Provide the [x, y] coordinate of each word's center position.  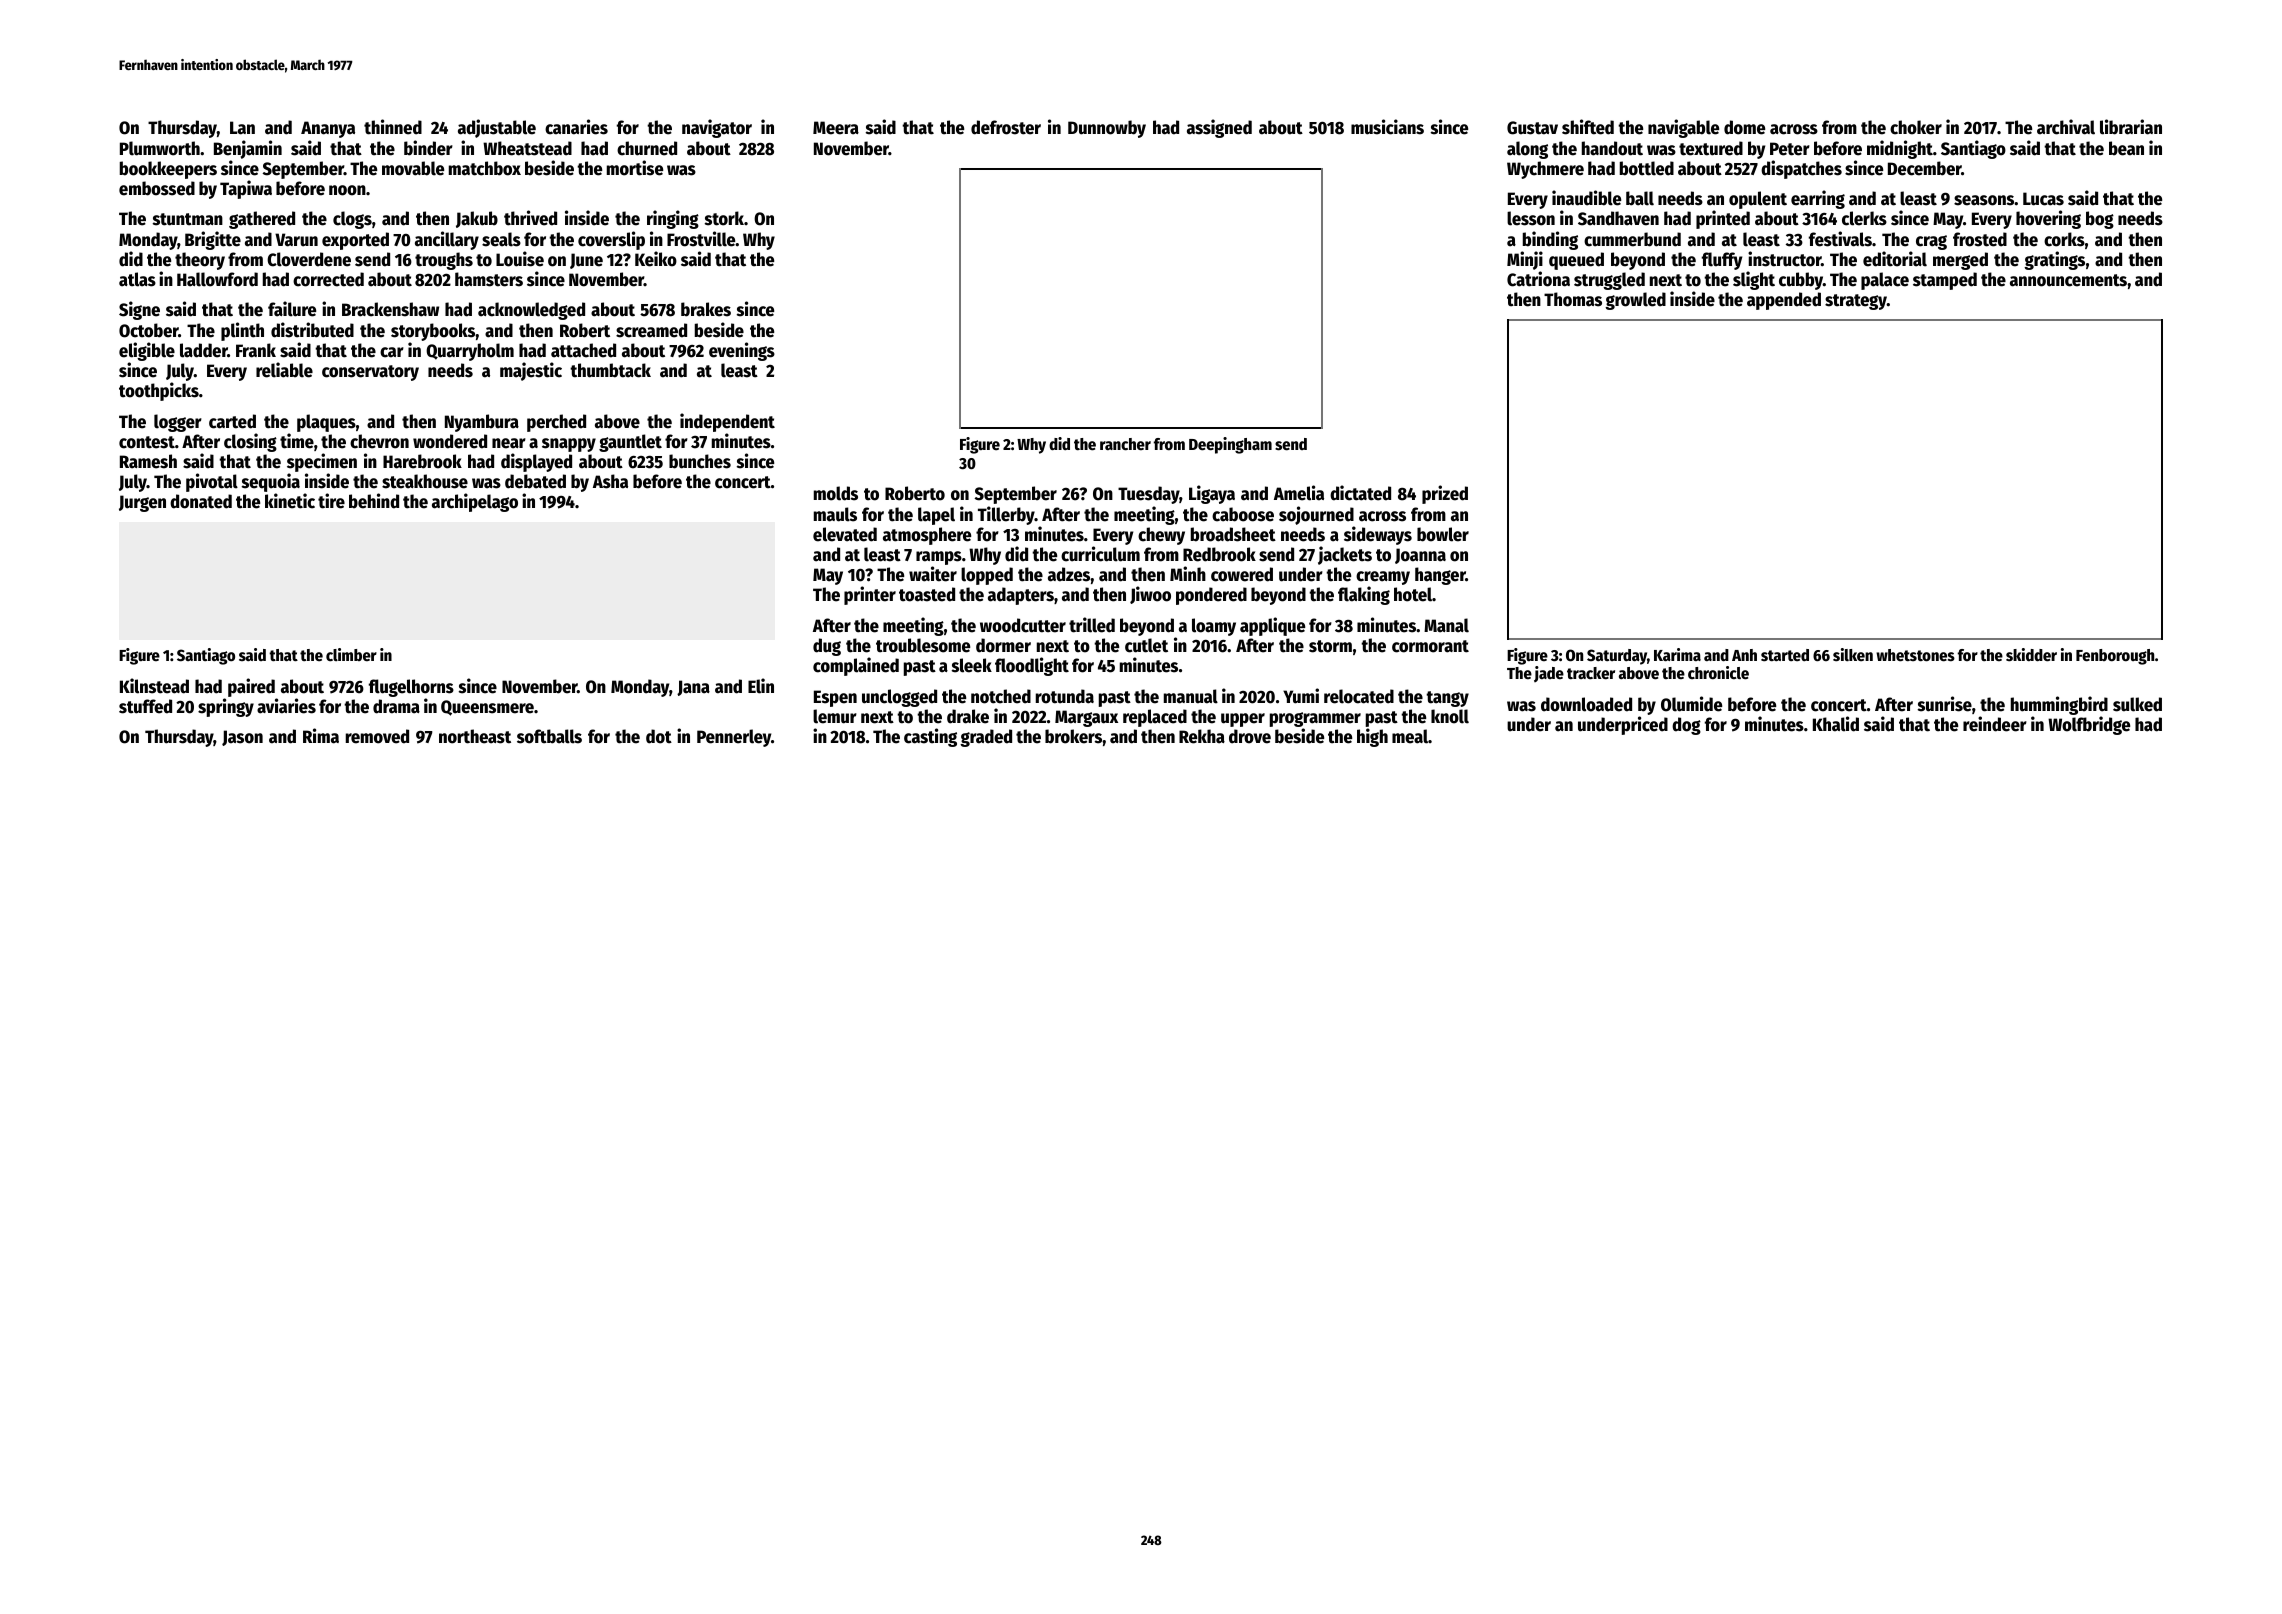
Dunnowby [1107, 129]
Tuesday [1149, 495]
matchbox [485, 168]
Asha [610, 481]
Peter [1790, 149]
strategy [1856, 302]
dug [827, 647]
